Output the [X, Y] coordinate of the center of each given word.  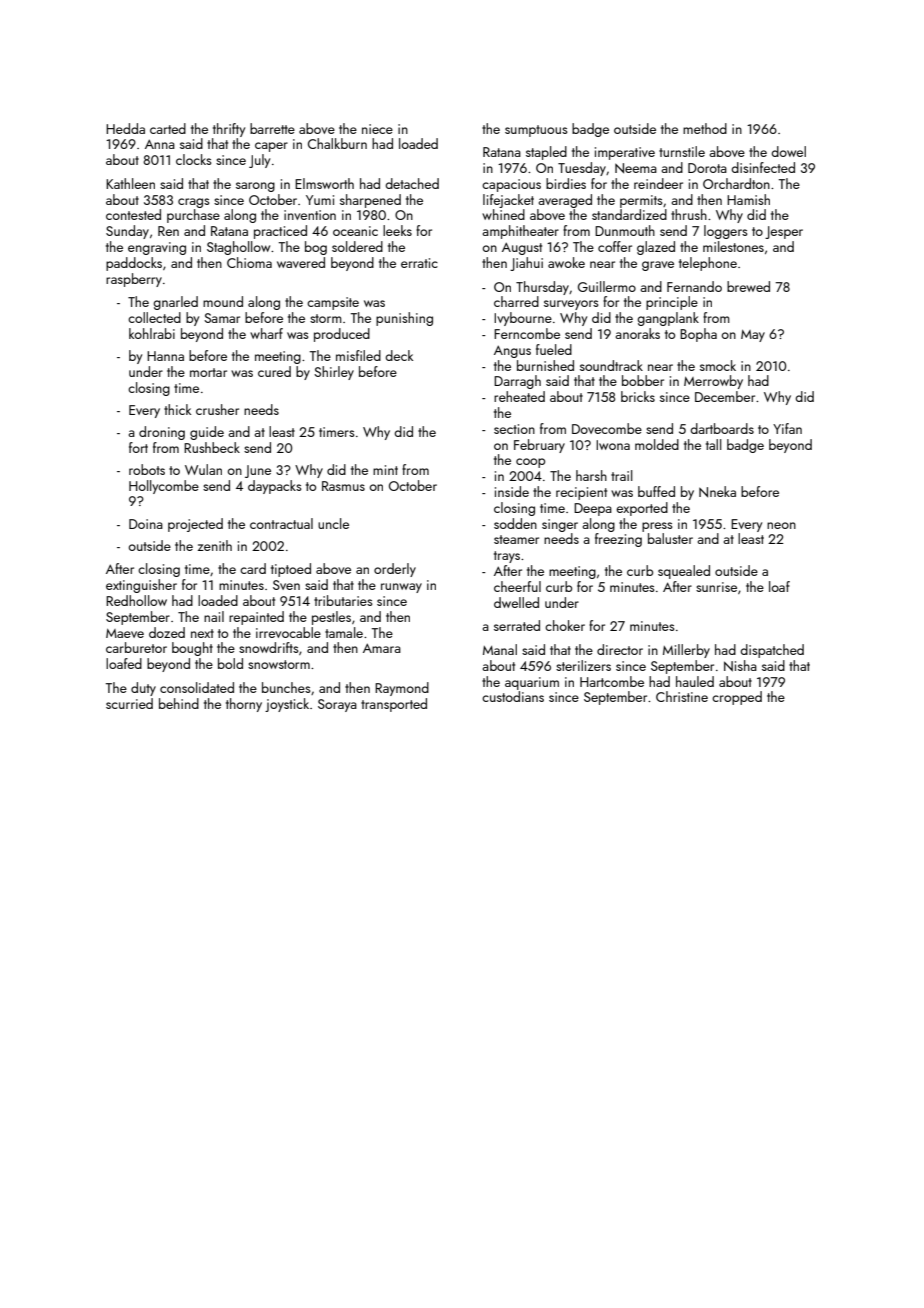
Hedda [125, 128]
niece [377, 129]
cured [274, 371]
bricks [638, 396]
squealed [684, 572]
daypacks [275, 487]
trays [507, 557]
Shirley [334, 373]
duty [143, 689]
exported [642, 509]
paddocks [134, 264]
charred [516, 301]
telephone [708, 264]
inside [512, 491]
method [705, 128]
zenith [215, 545]
